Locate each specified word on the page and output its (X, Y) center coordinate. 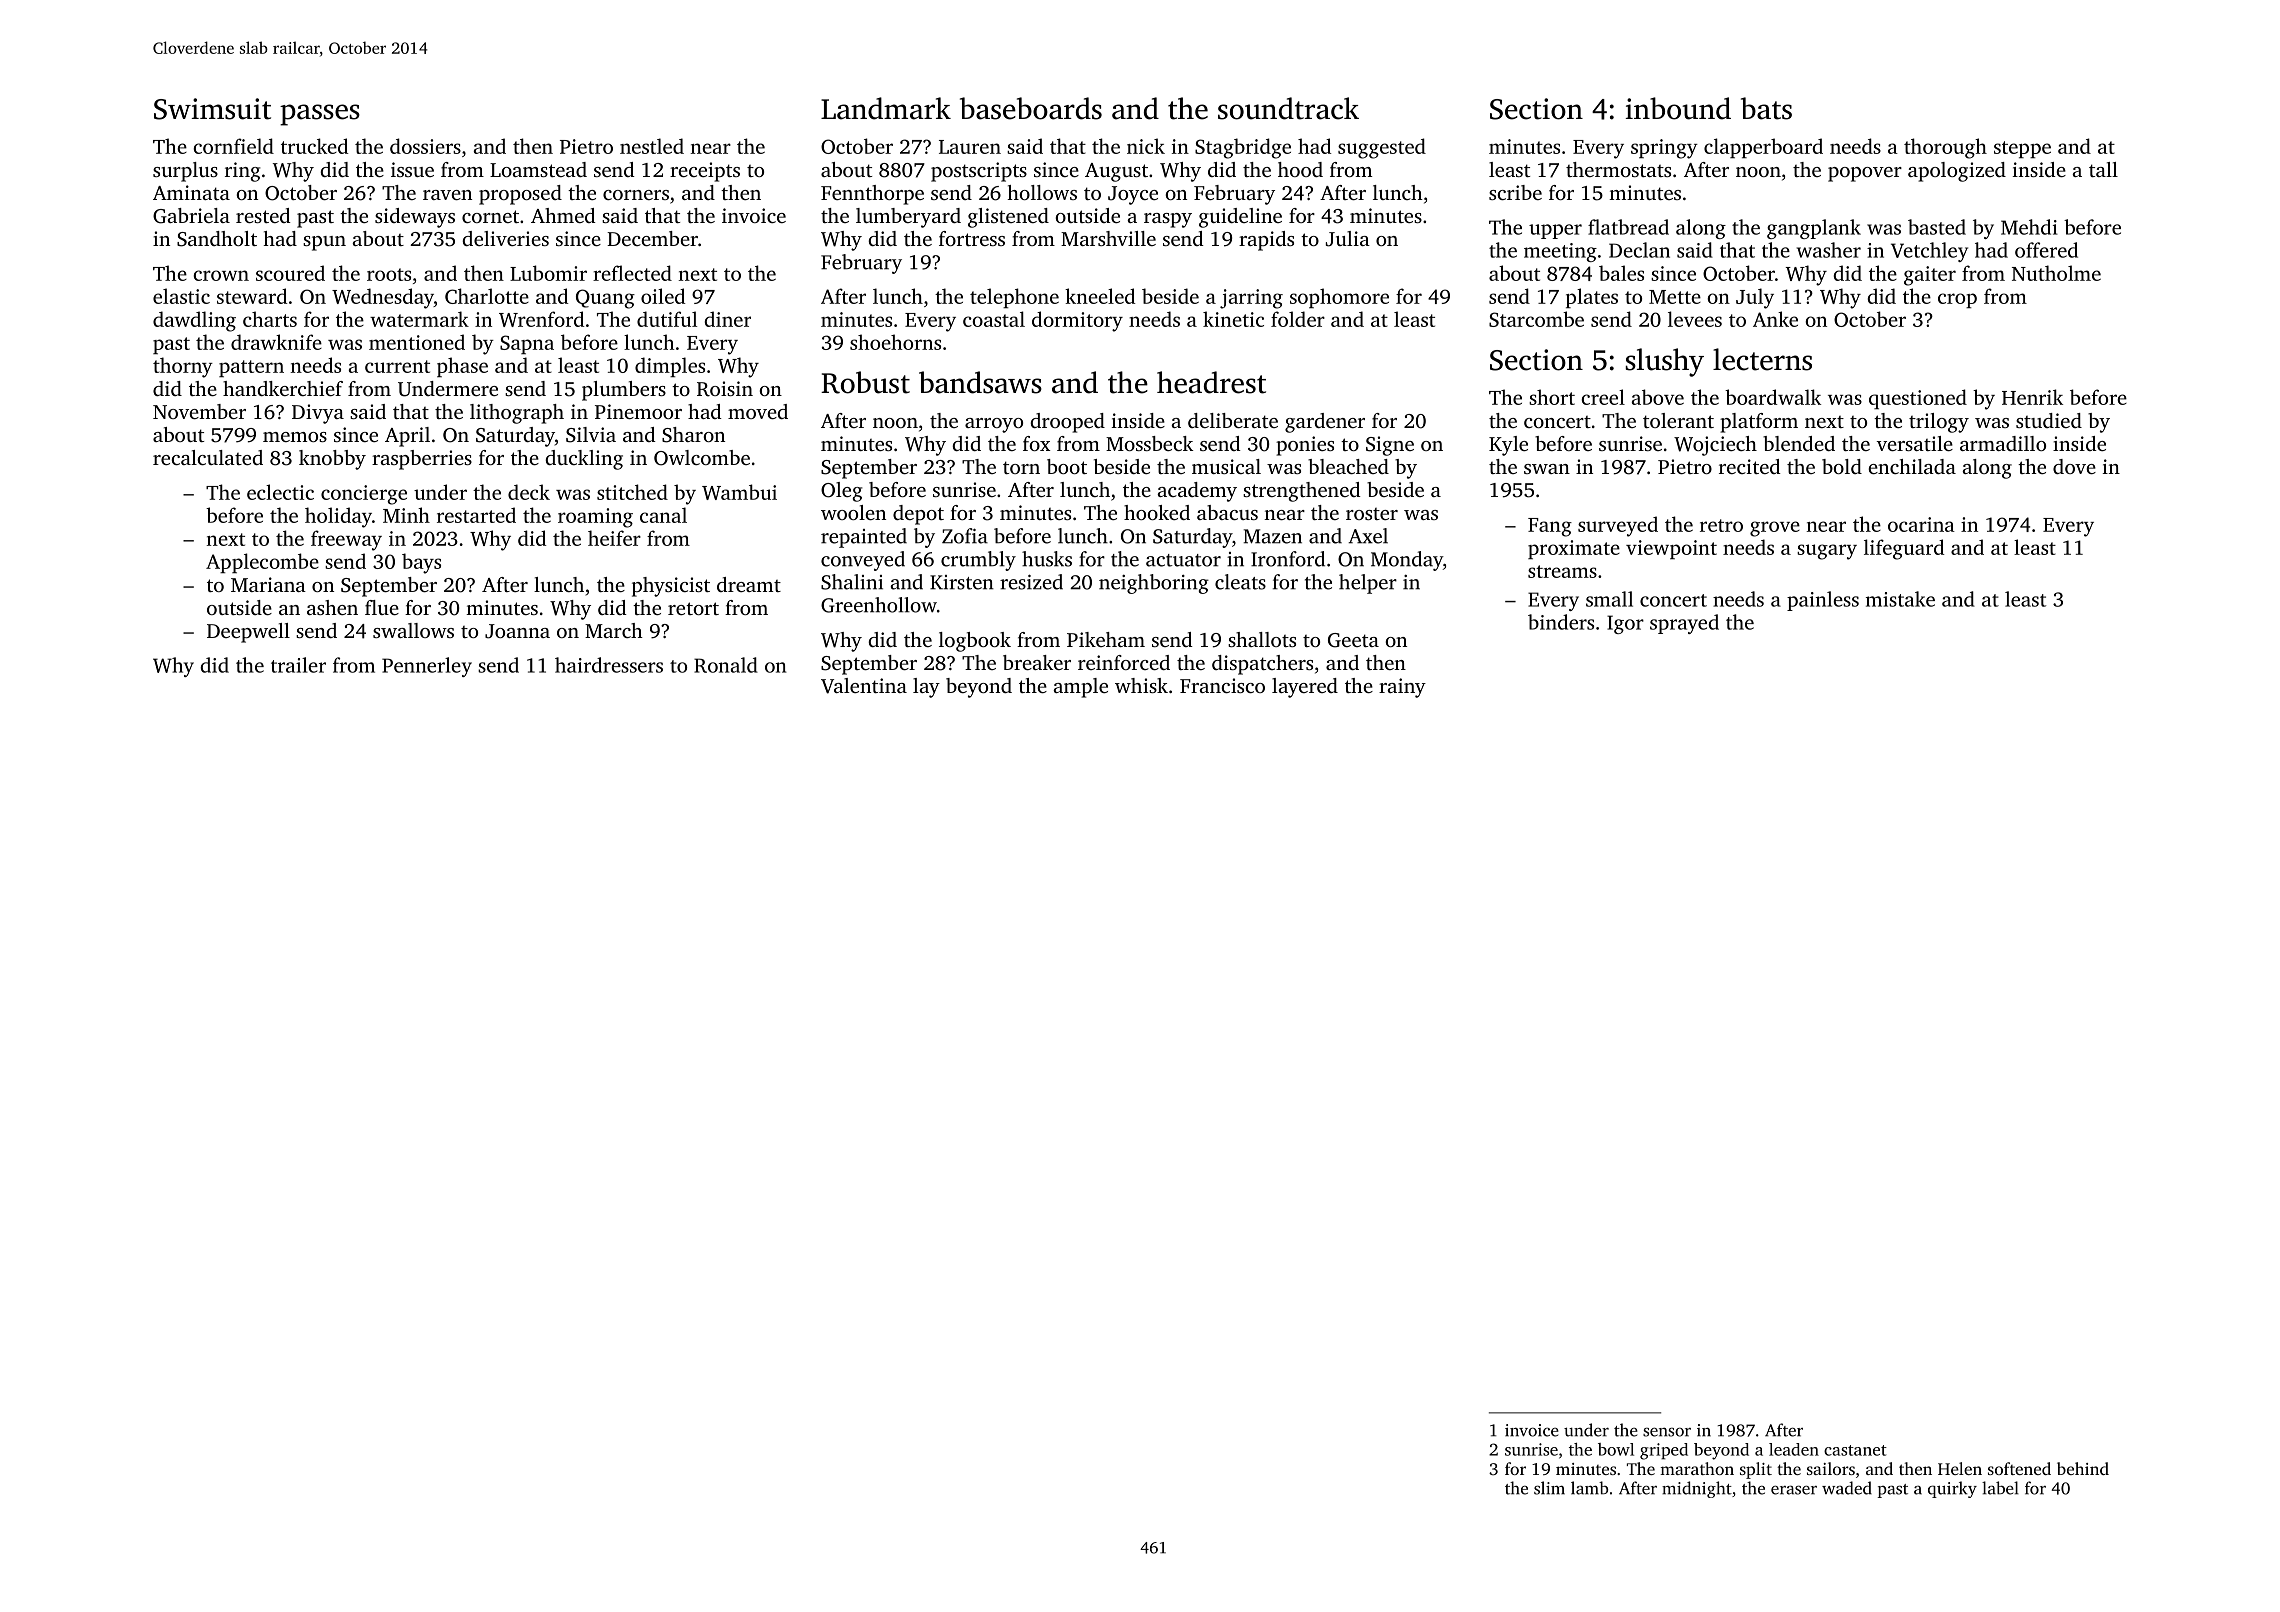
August (1116, 172)
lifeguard (1904, 549)
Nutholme (2056, 273)
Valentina (864, 686)
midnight (1697, 1489)
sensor (1667, 1432)
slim (1549, 1488)
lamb (1589, 1488)
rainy (1402, 688)
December (652, 238)
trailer (298, 665)
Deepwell (248, 633)
